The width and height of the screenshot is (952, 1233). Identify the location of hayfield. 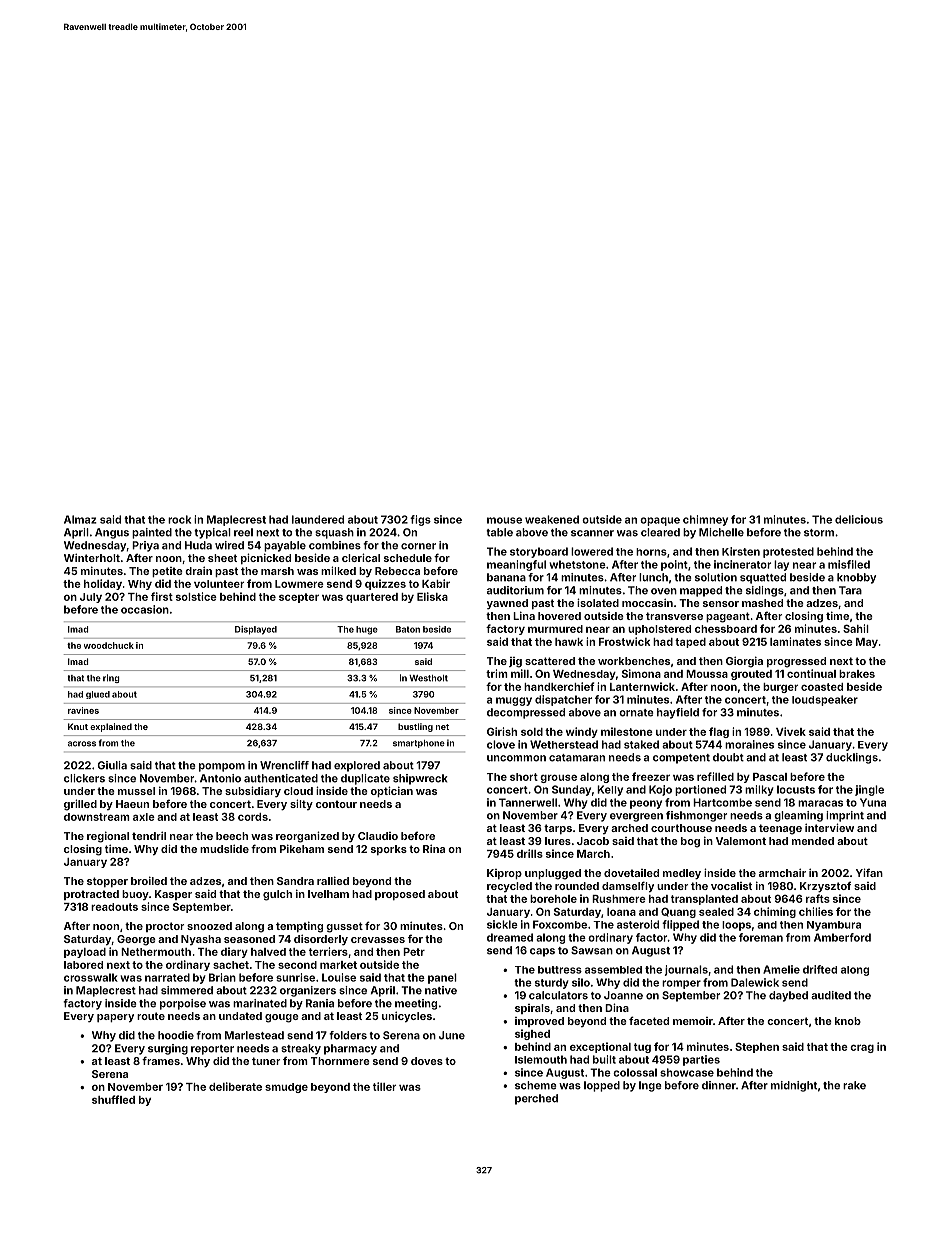
(678, 713).
